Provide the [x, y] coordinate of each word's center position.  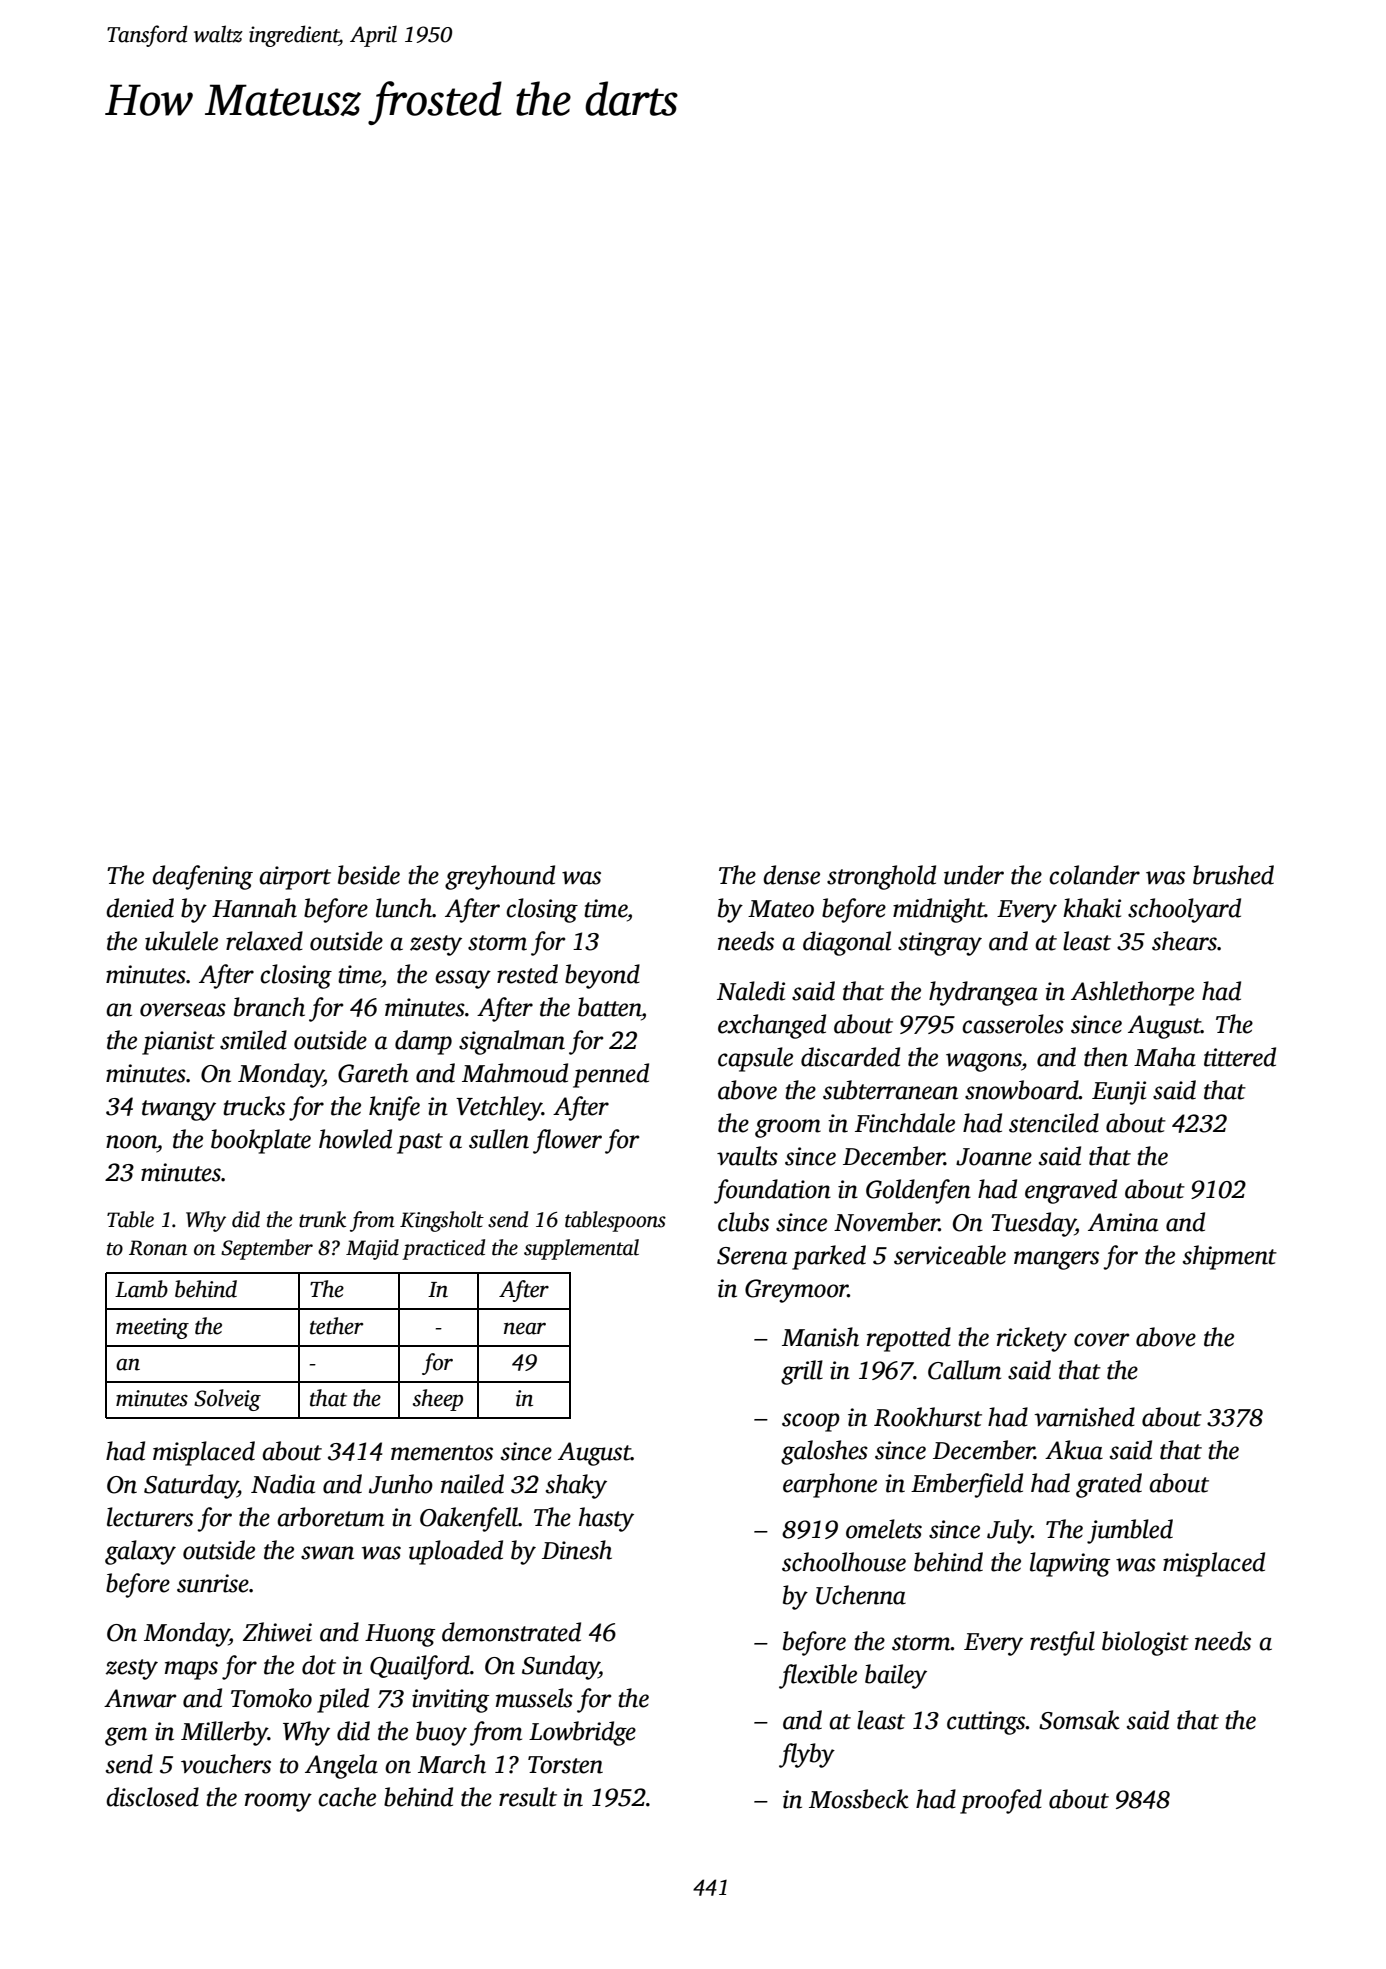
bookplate [261, 1141]
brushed [1233, 875]
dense [791, 875]
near [525, 1329]
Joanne [994, 1157]
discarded [850, 1057]
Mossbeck [859, 1799]
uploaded [456, 1552]
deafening [202, 877]
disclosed [152, 1797]
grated [1109, 1485]
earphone [830, 1485]
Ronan [158, 1248]
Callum [964, 1370]
